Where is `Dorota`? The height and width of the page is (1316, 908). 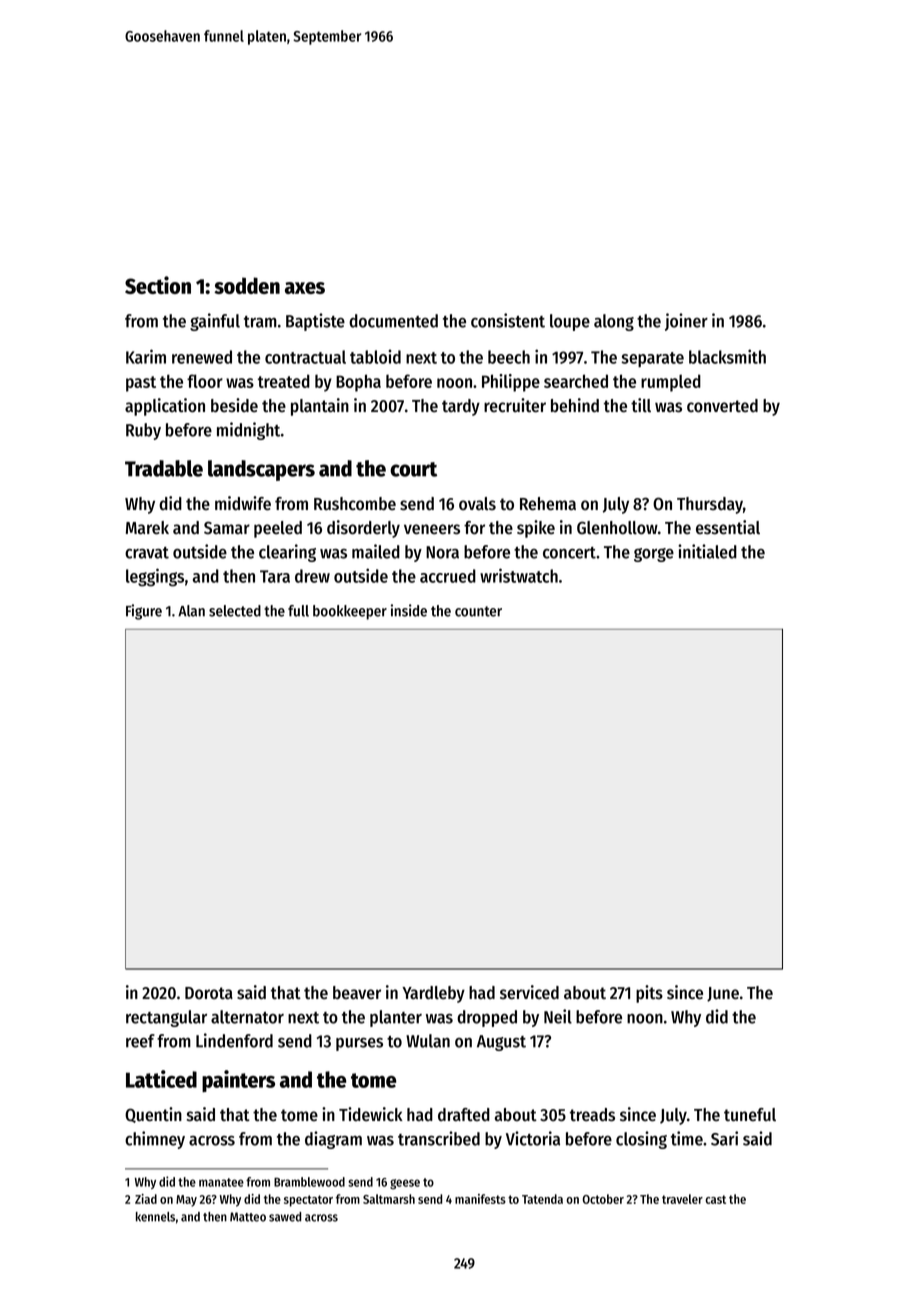
Dorota is located at coordinates (209, 993).
